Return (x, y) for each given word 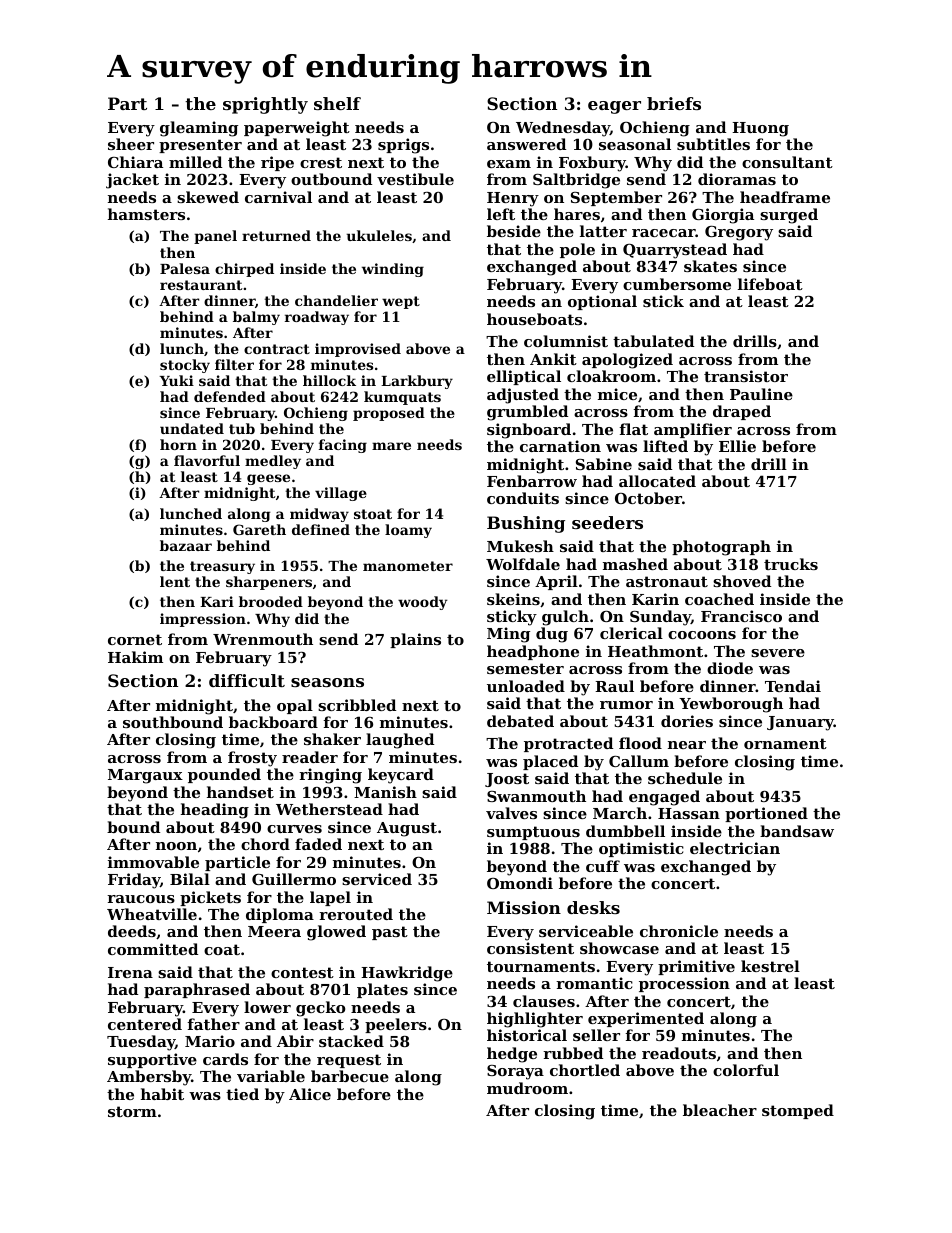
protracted (568, 744)
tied (242, 1094)
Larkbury (417, 382)
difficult (247, 680)
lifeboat (770, 284)
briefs (674, 103)
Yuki (177, 380)
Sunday (660, 618)
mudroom (527, 1088)
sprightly (265, 105)
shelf (337, 103)
